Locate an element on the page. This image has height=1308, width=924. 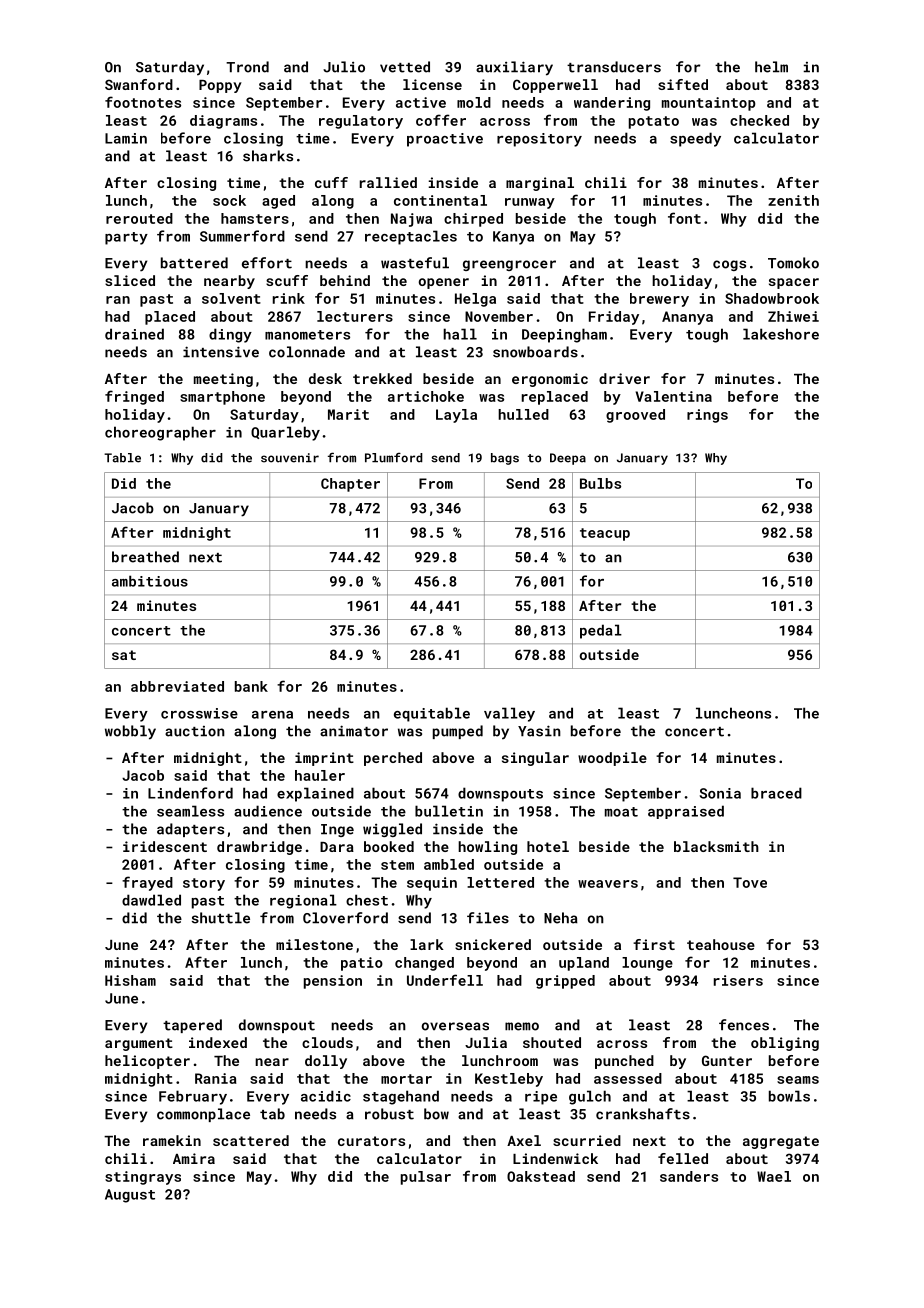
curators is located at coordinates (371, 1141).
